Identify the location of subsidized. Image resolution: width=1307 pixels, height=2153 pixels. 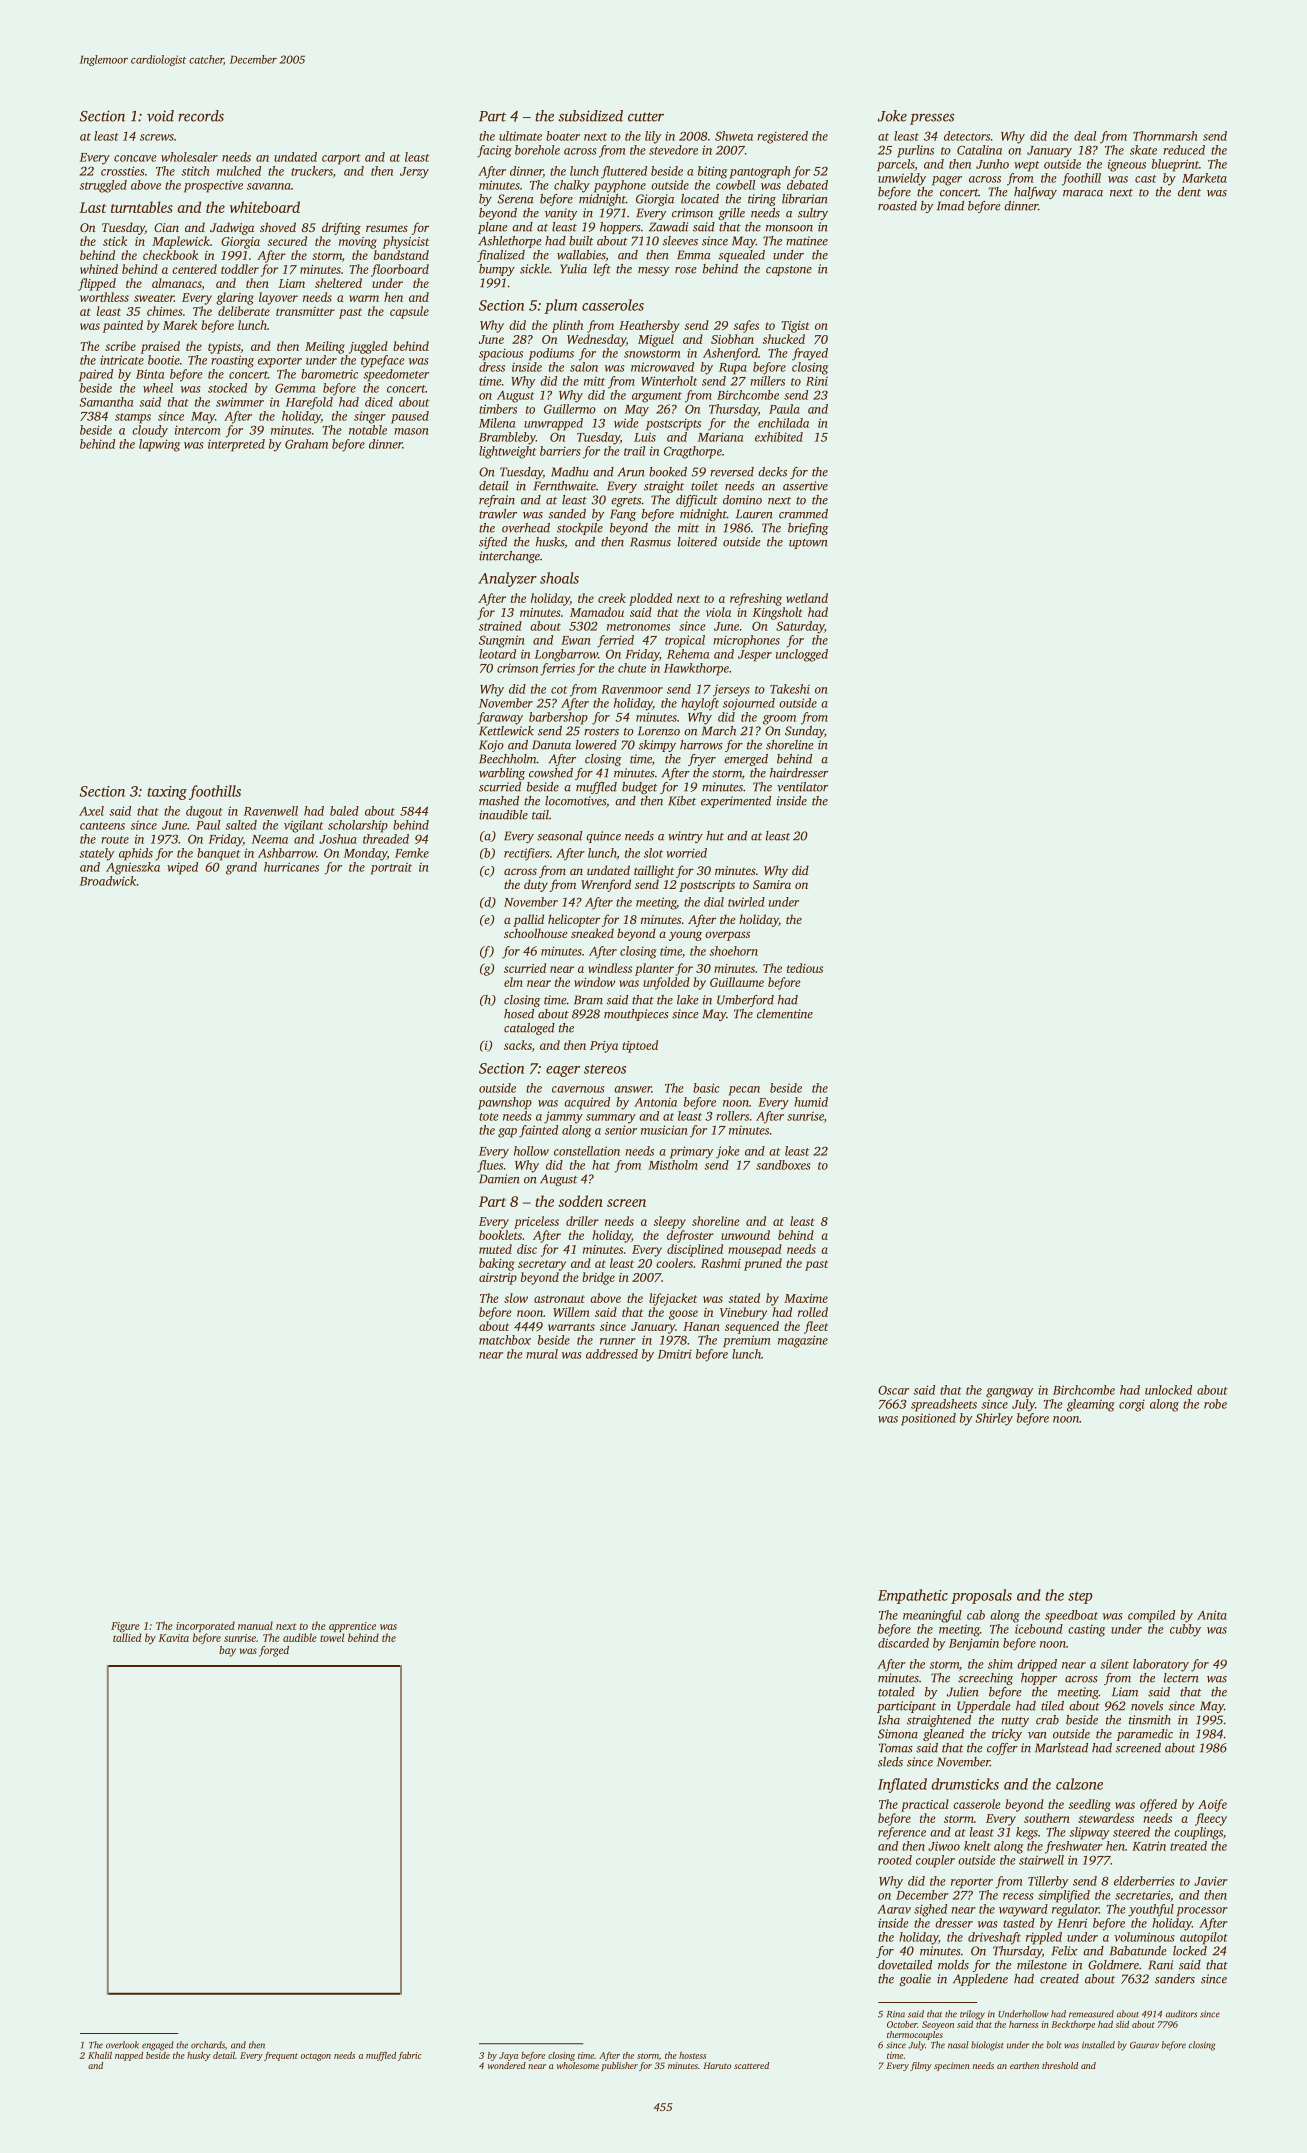
(591, 116).
